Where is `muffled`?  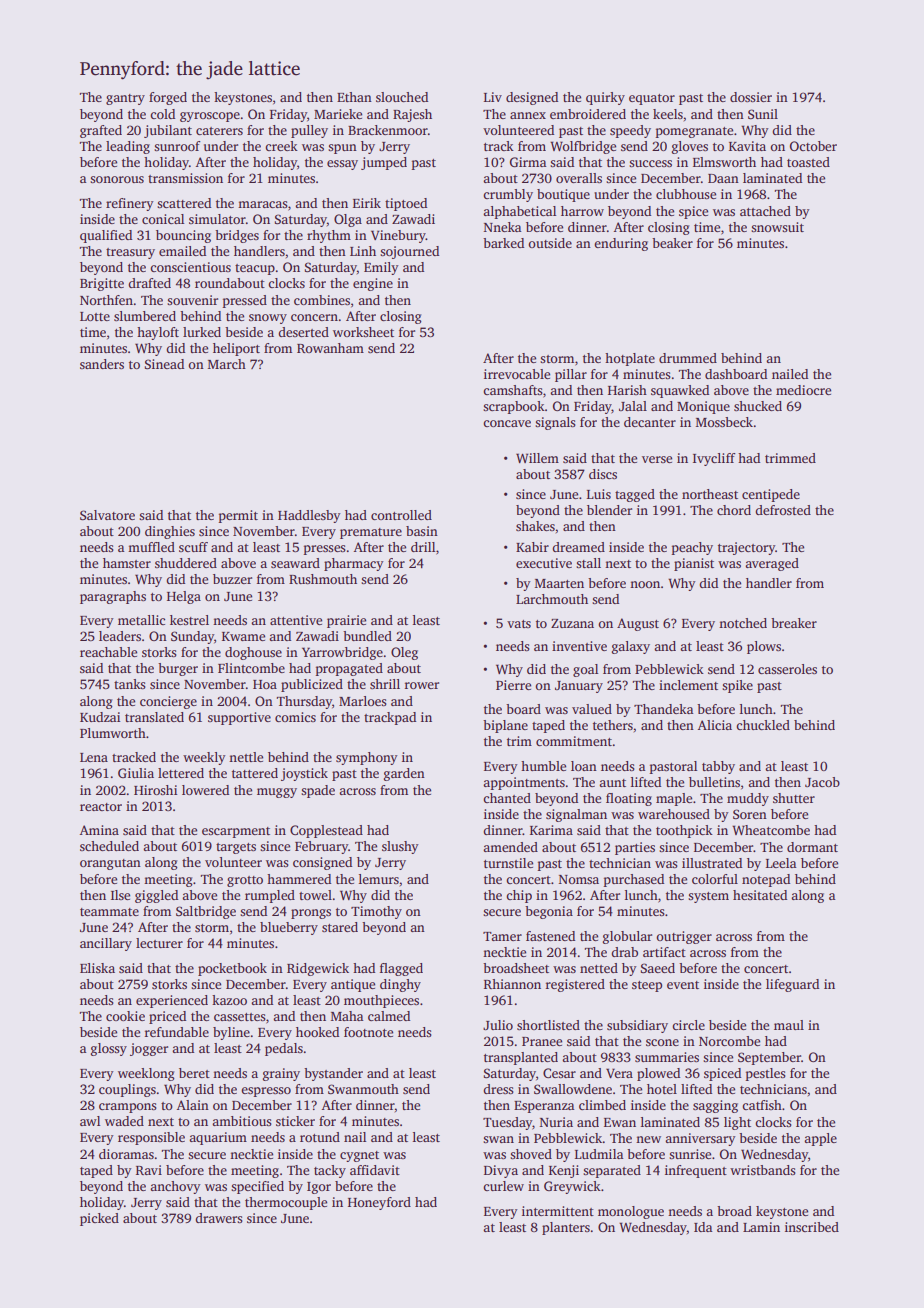
muffled is located at coordinates (151, 547).
